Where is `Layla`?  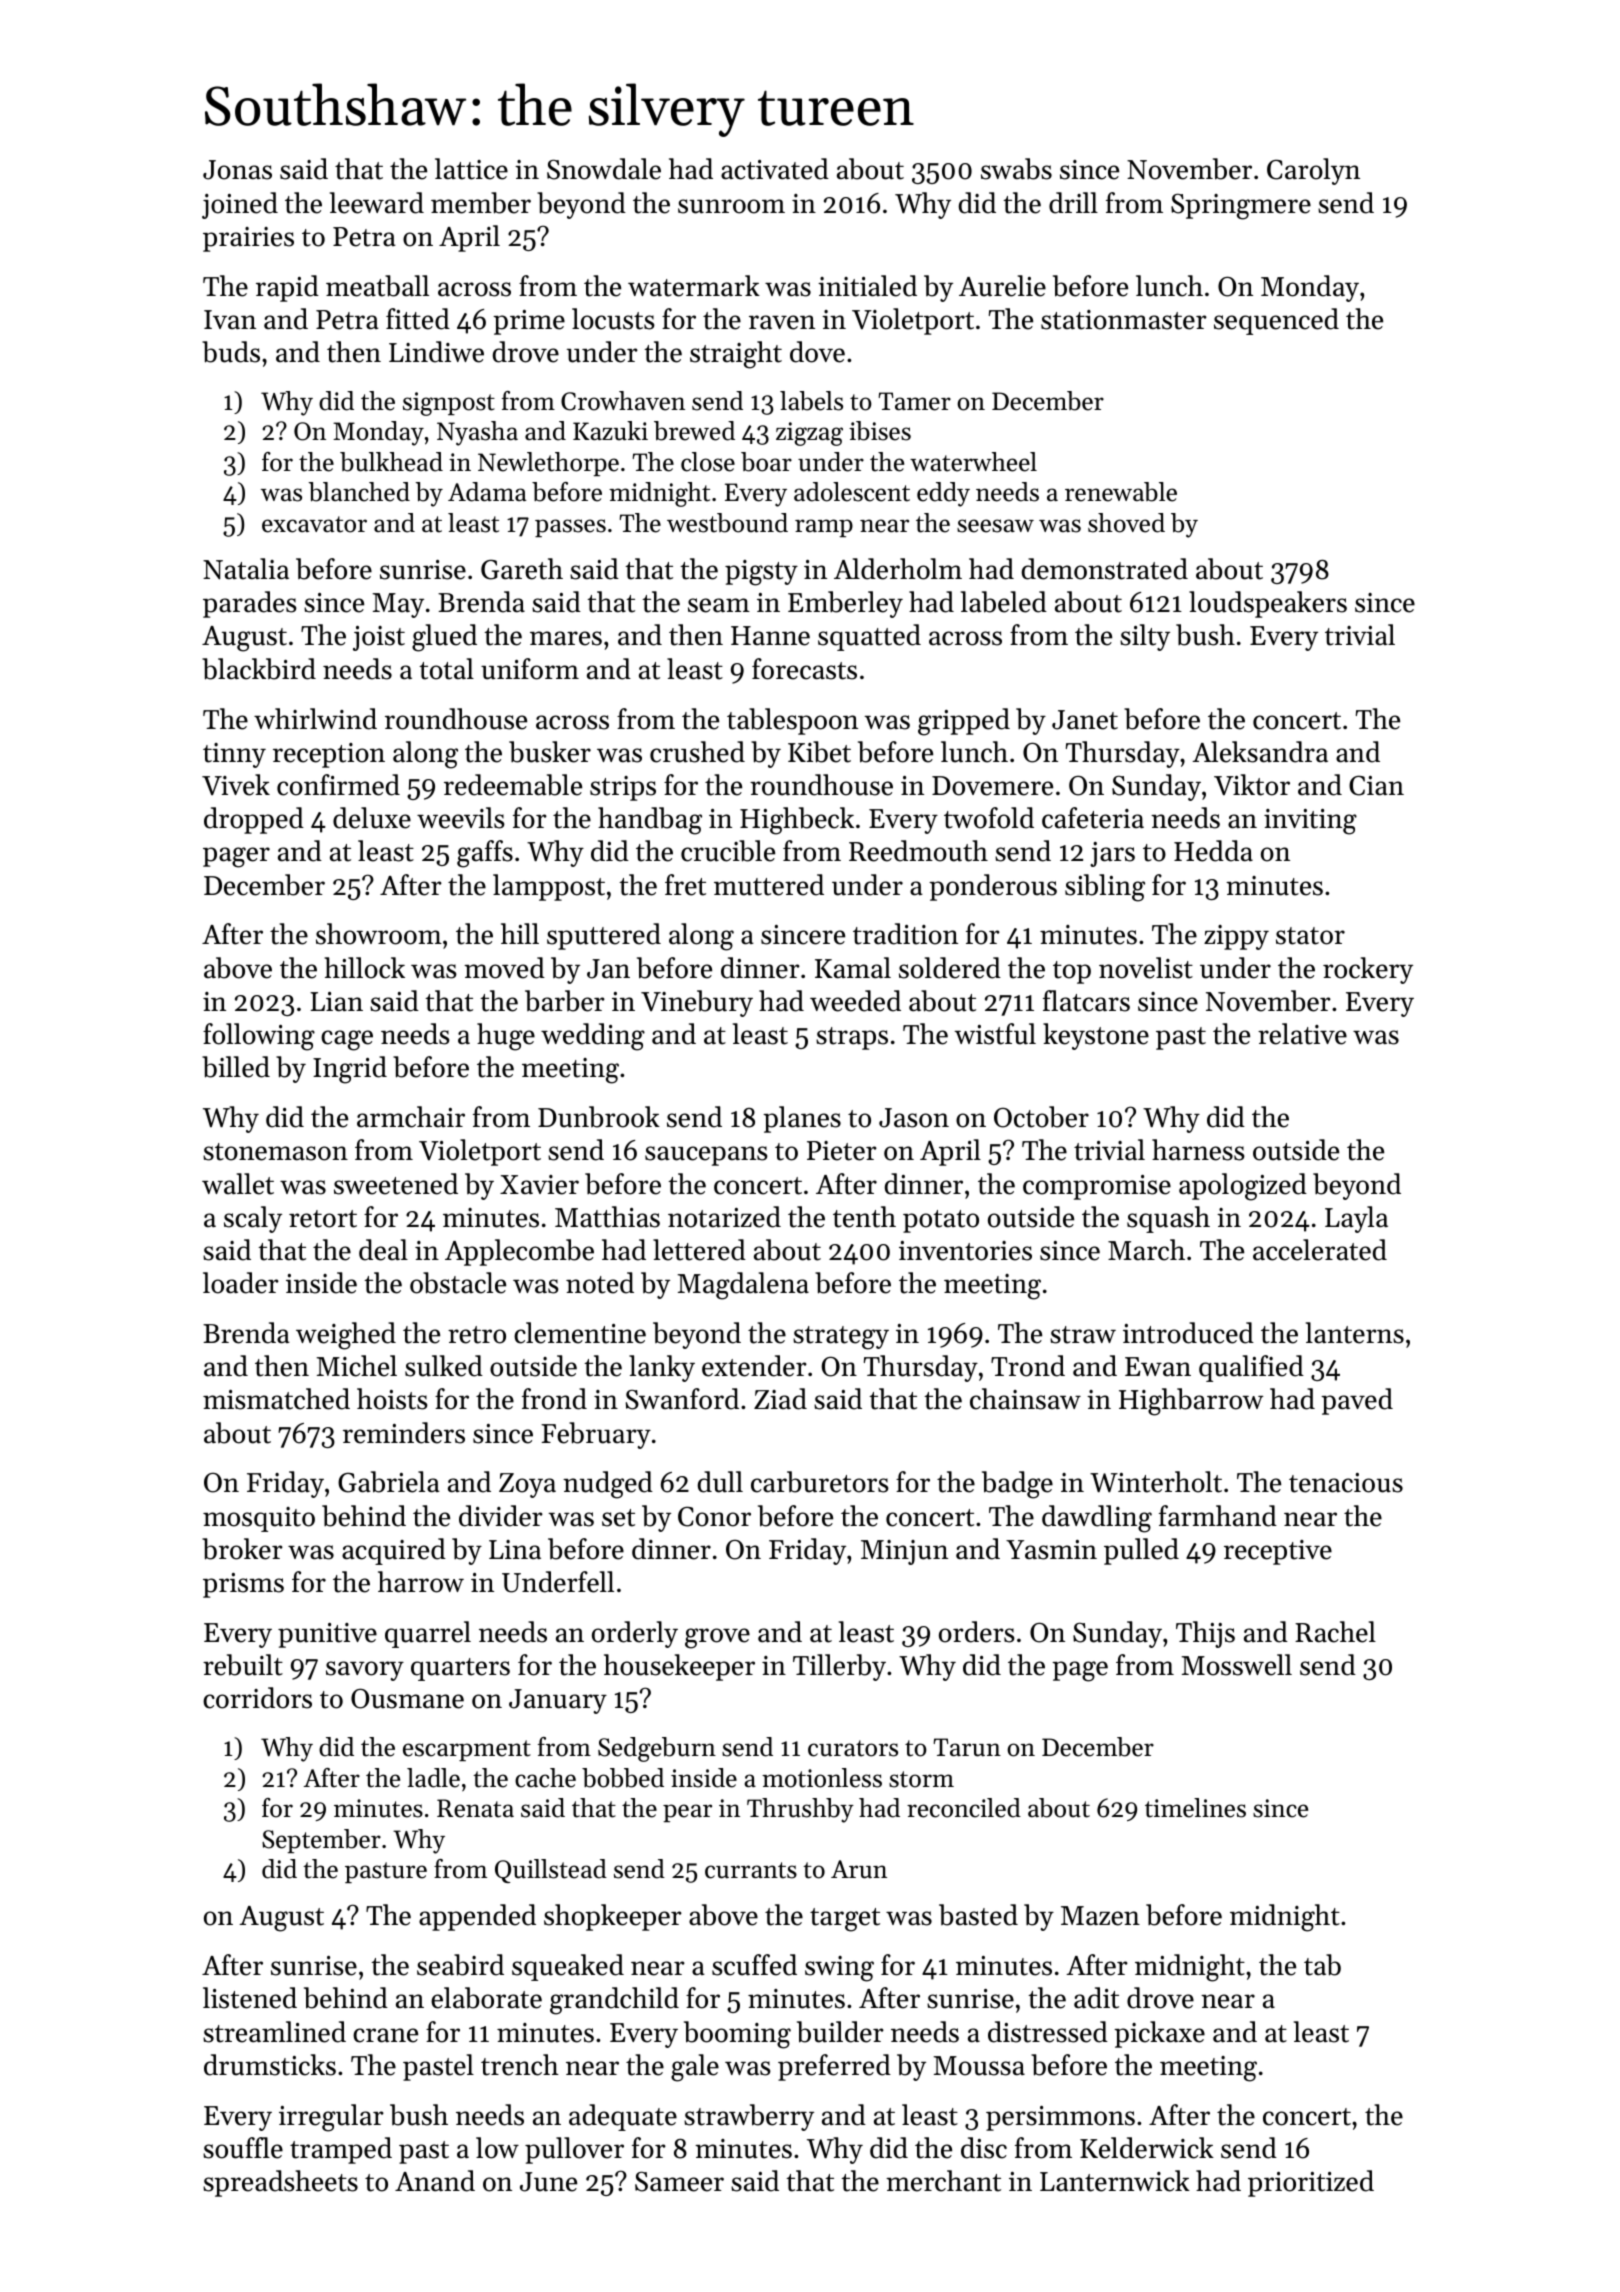
Layla is located at coordinates (1356, 1219).
